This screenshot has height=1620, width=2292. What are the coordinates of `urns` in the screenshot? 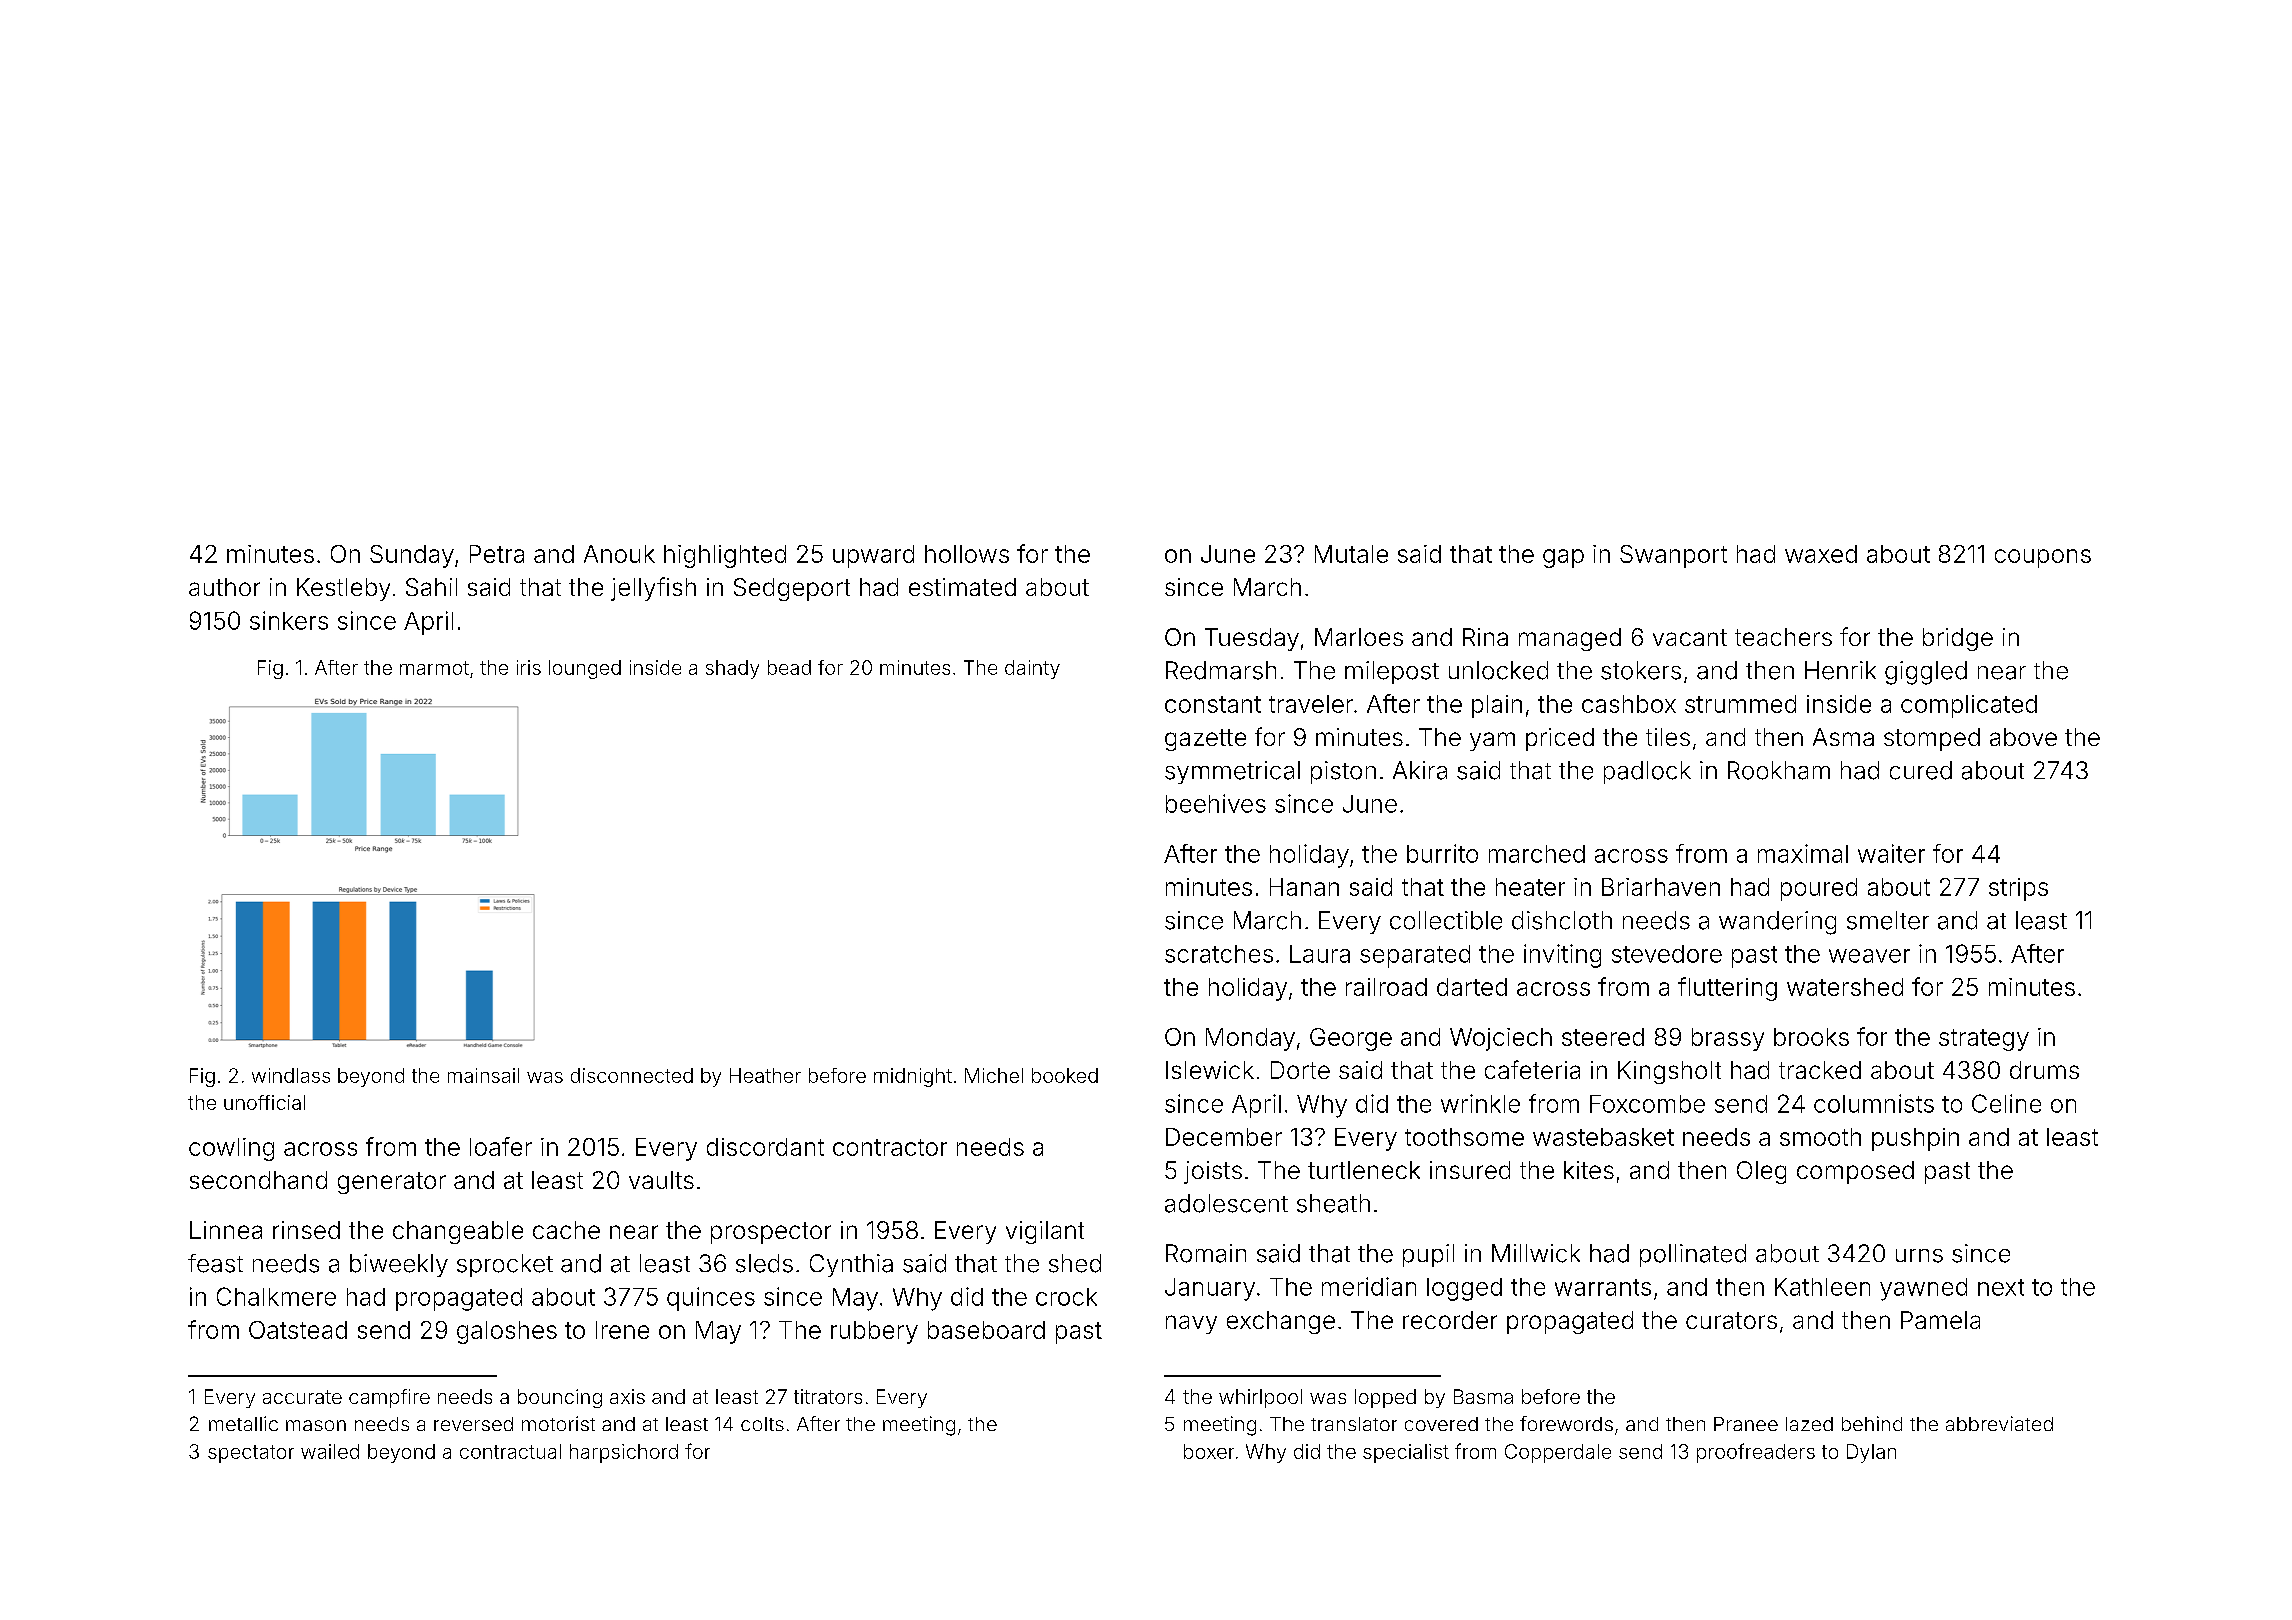 It's located at (1919, 1256).
